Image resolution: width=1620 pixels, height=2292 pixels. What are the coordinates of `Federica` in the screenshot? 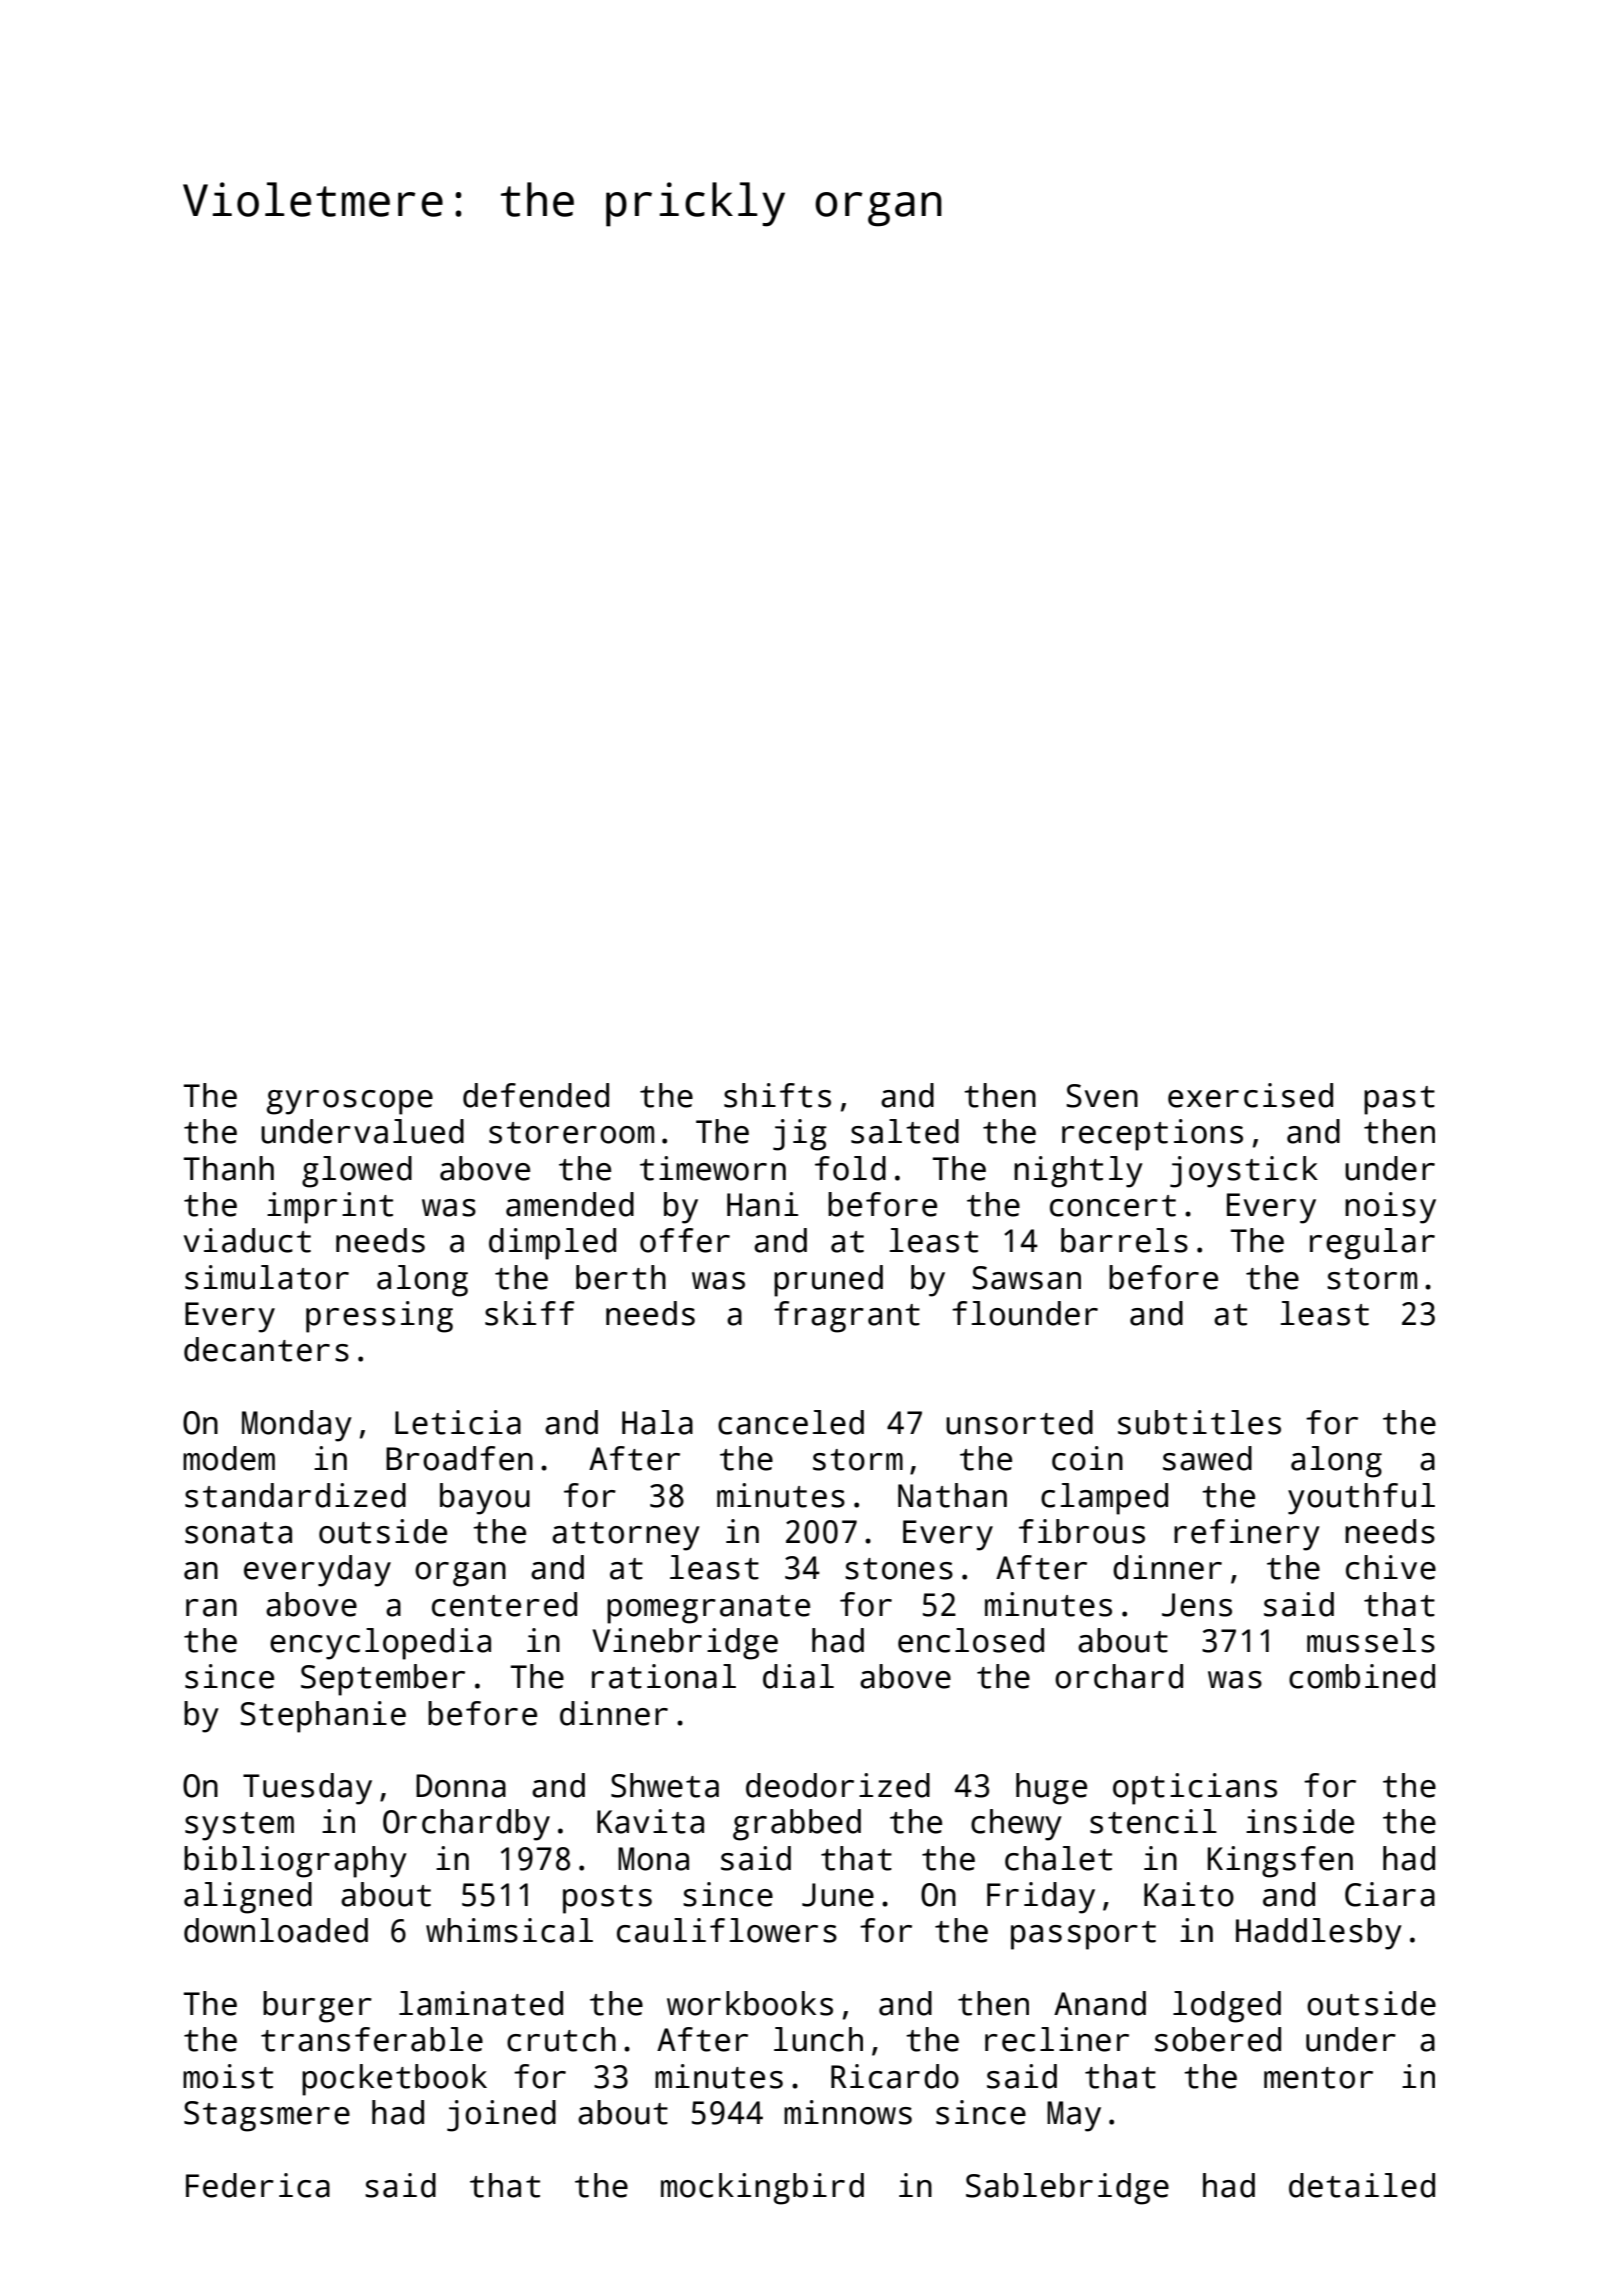 It's located at (258, 2185).
